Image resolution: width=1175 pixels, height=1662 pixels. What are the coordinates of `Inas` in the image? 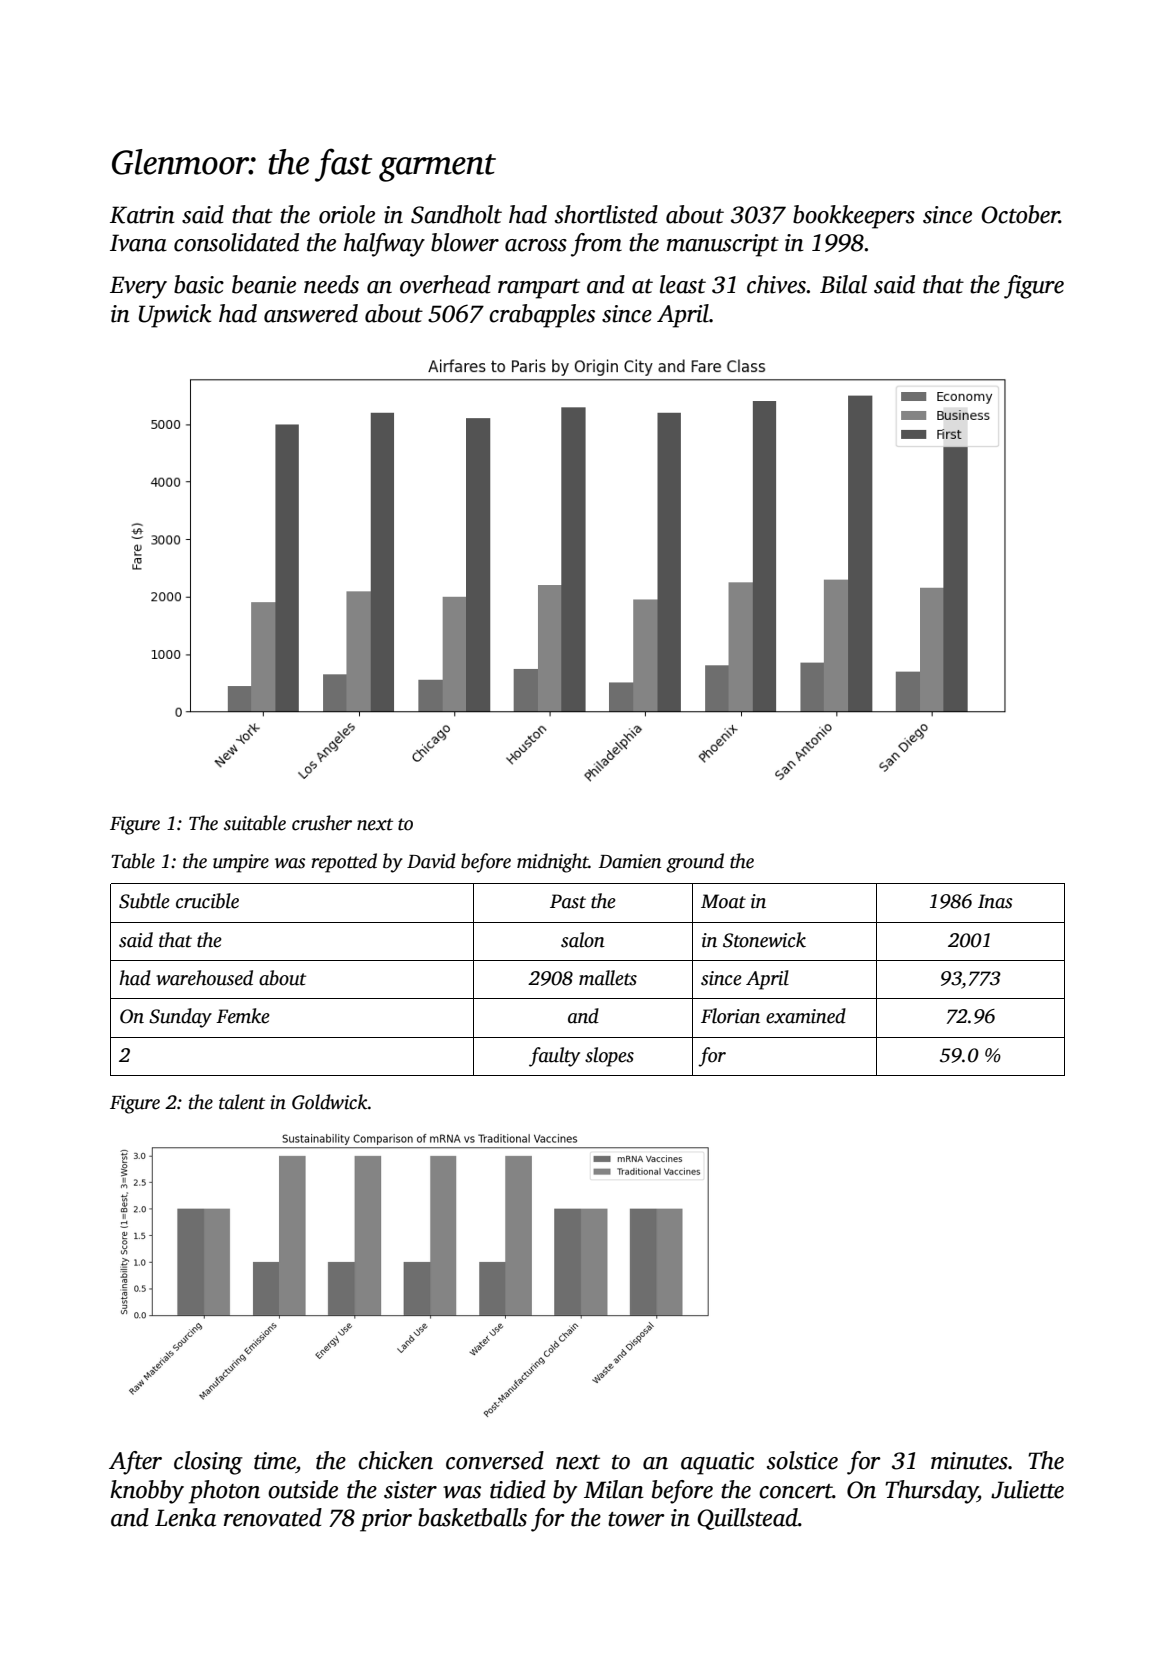 It's located at (995, 901).
